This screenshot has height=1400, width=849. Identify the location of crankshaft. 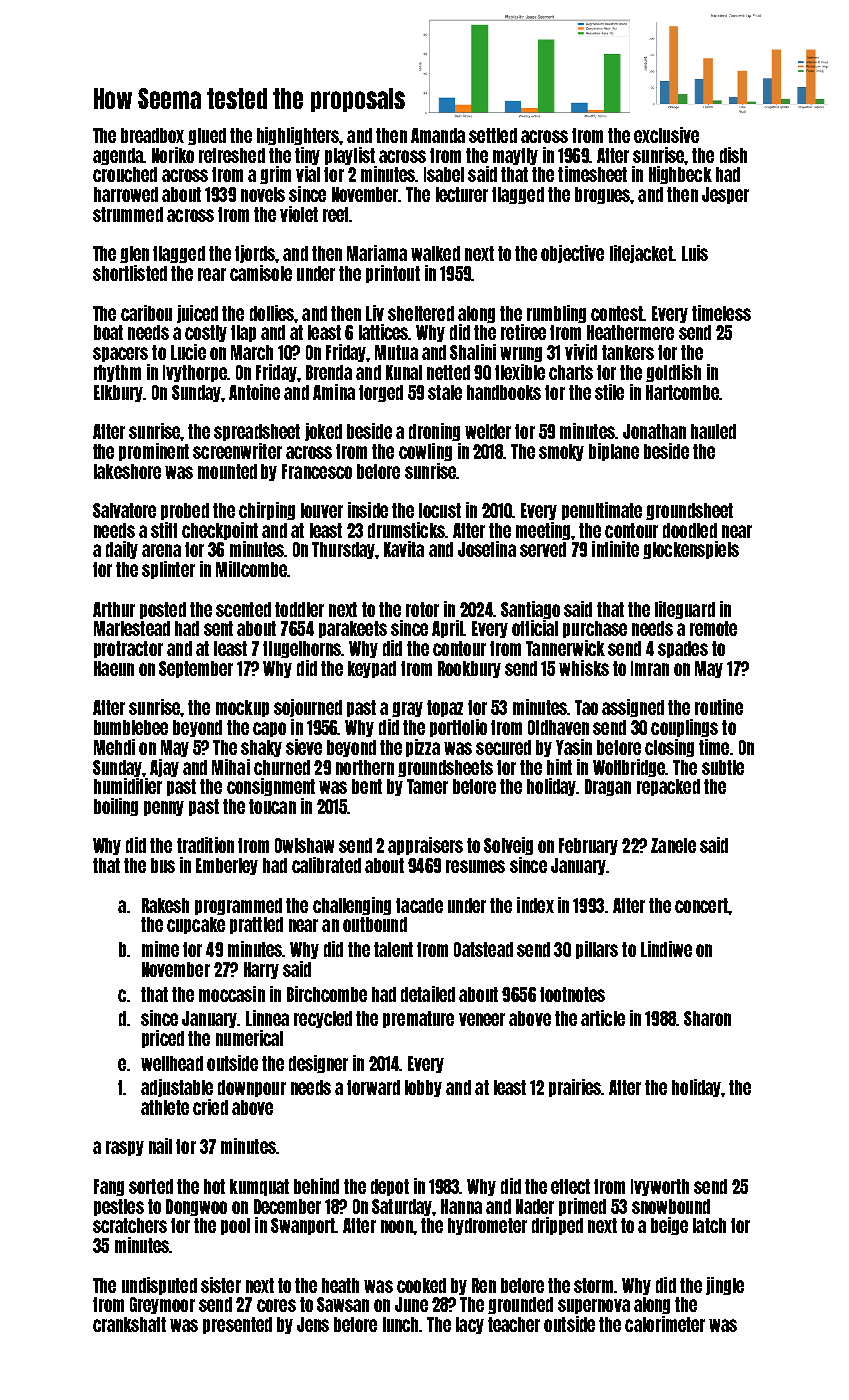
(129, 1324).
